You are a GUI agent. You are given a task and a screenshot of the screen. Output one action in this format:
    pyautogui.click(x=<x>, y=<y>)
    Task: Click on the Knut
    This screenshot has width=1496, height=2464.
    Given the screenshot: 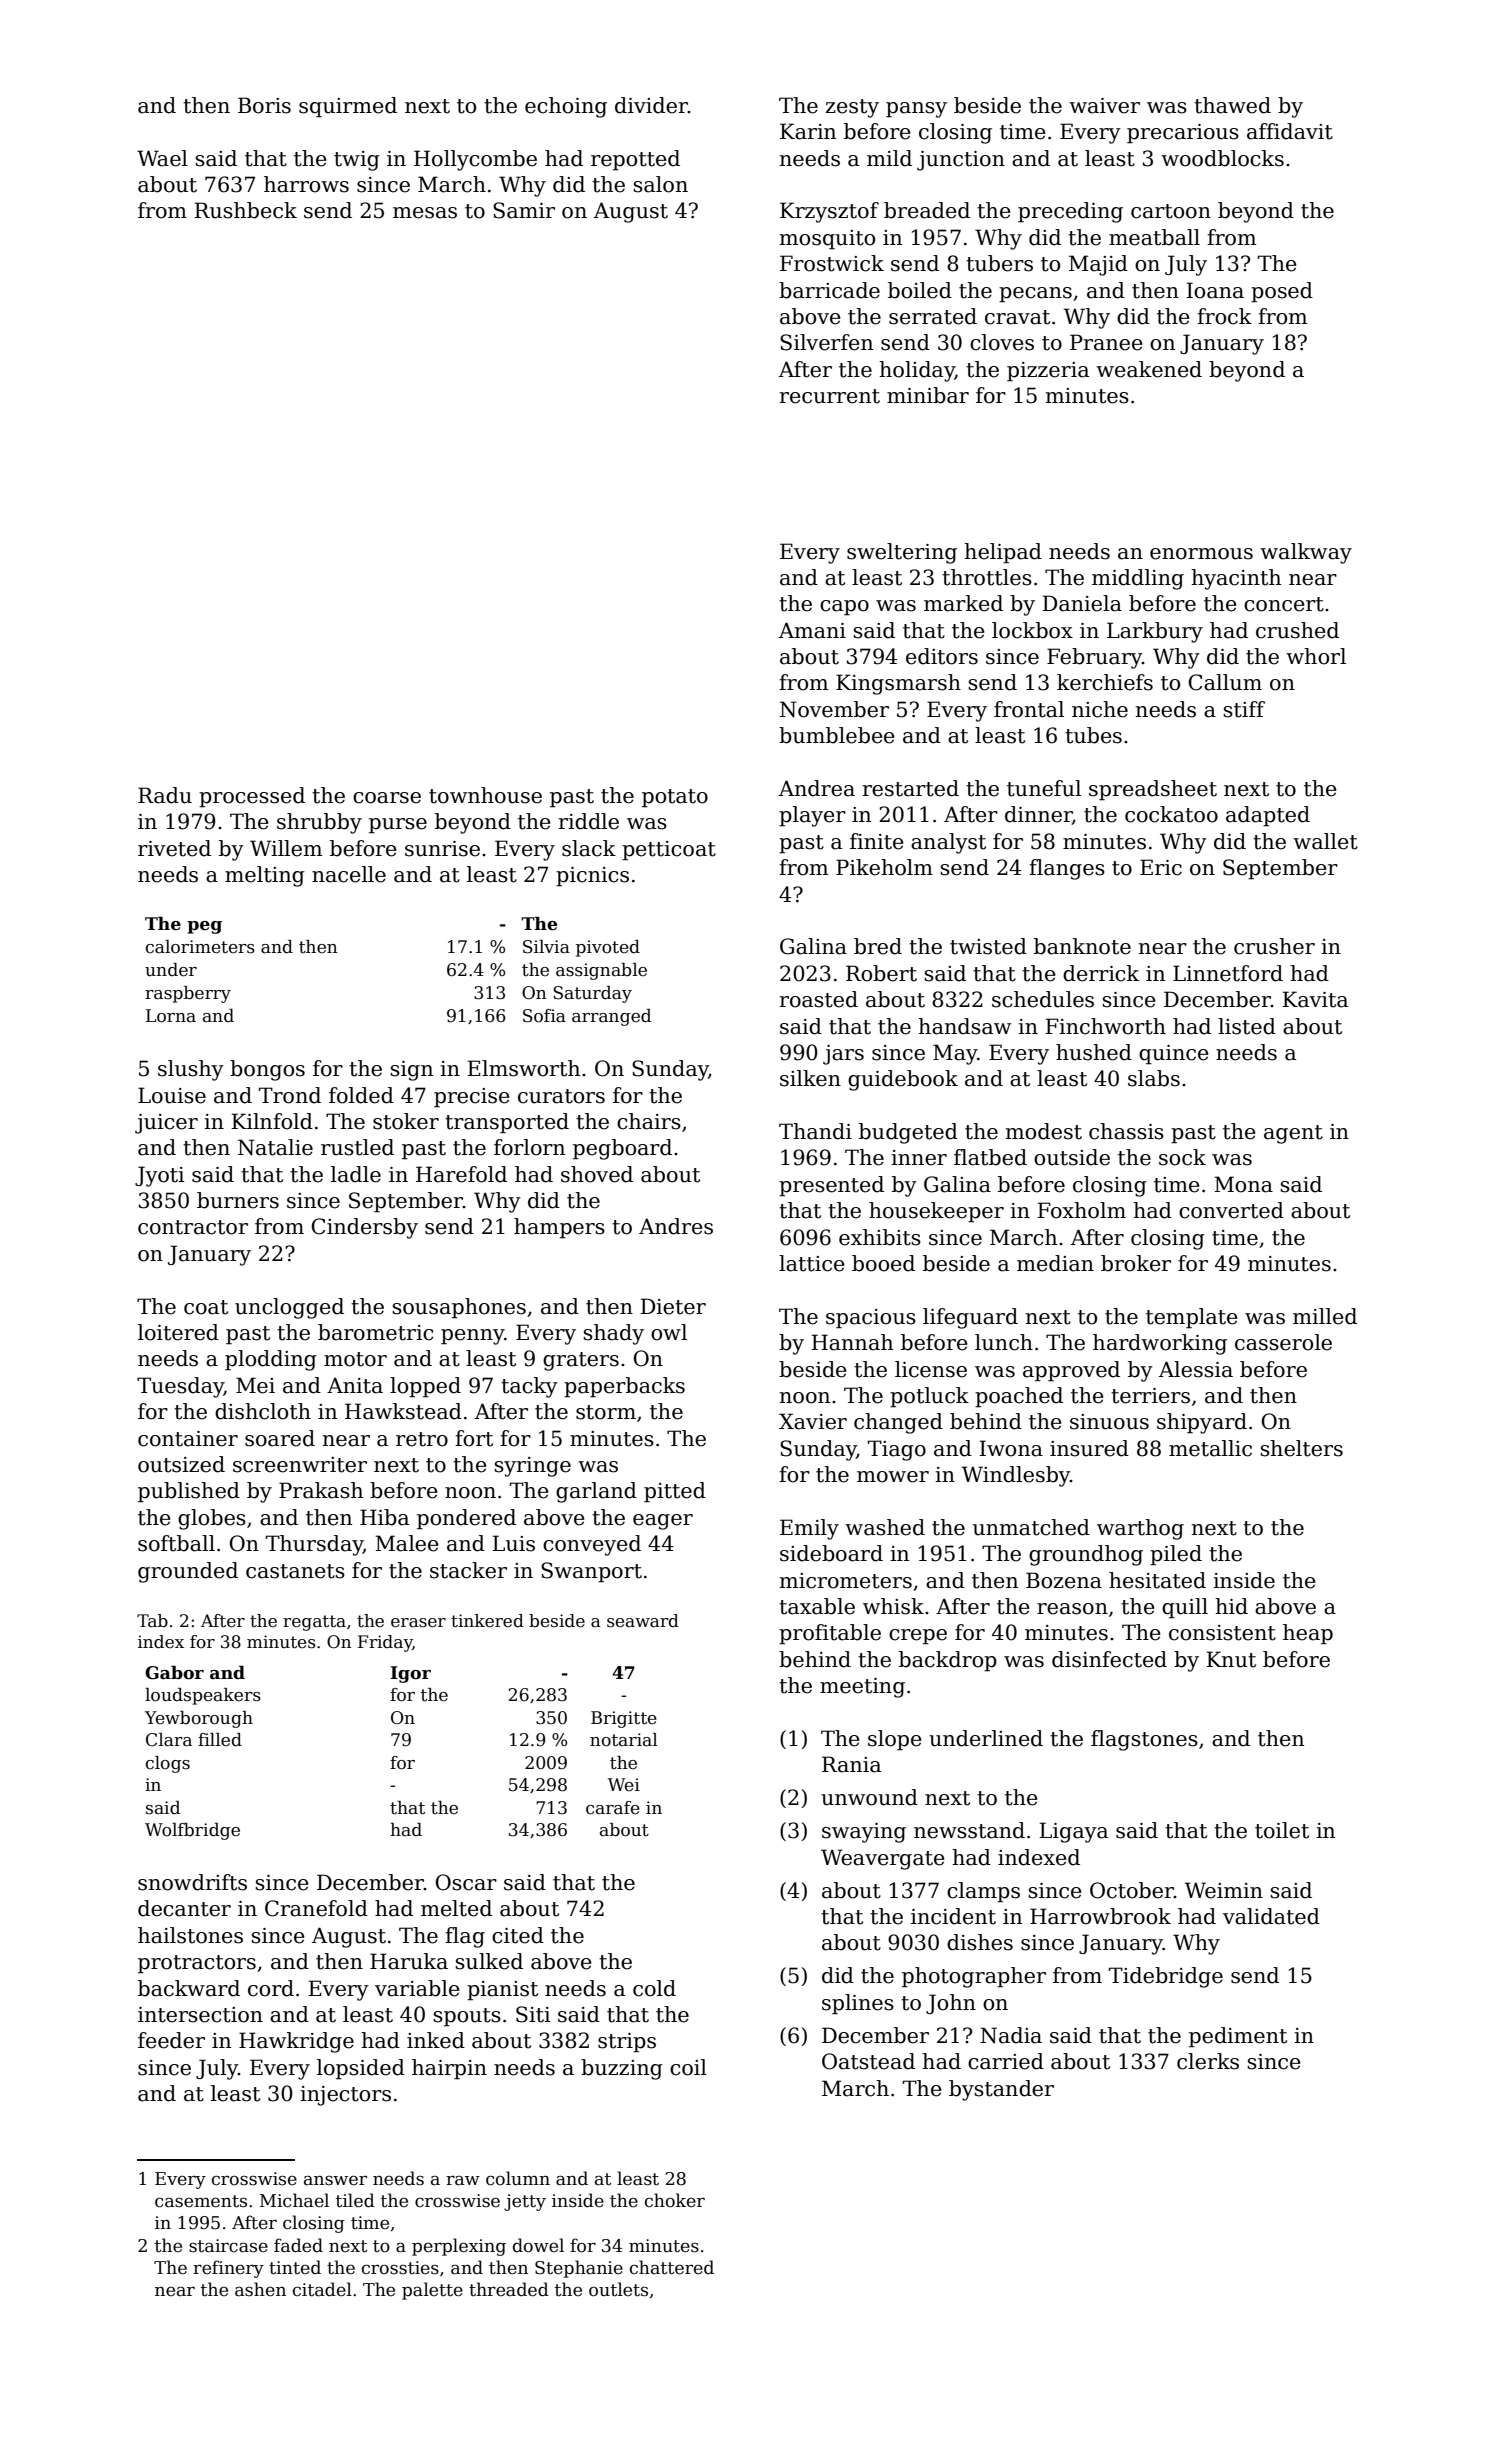 What is the action you would take?
    pyautogui.click(x=1231, y=1659)
